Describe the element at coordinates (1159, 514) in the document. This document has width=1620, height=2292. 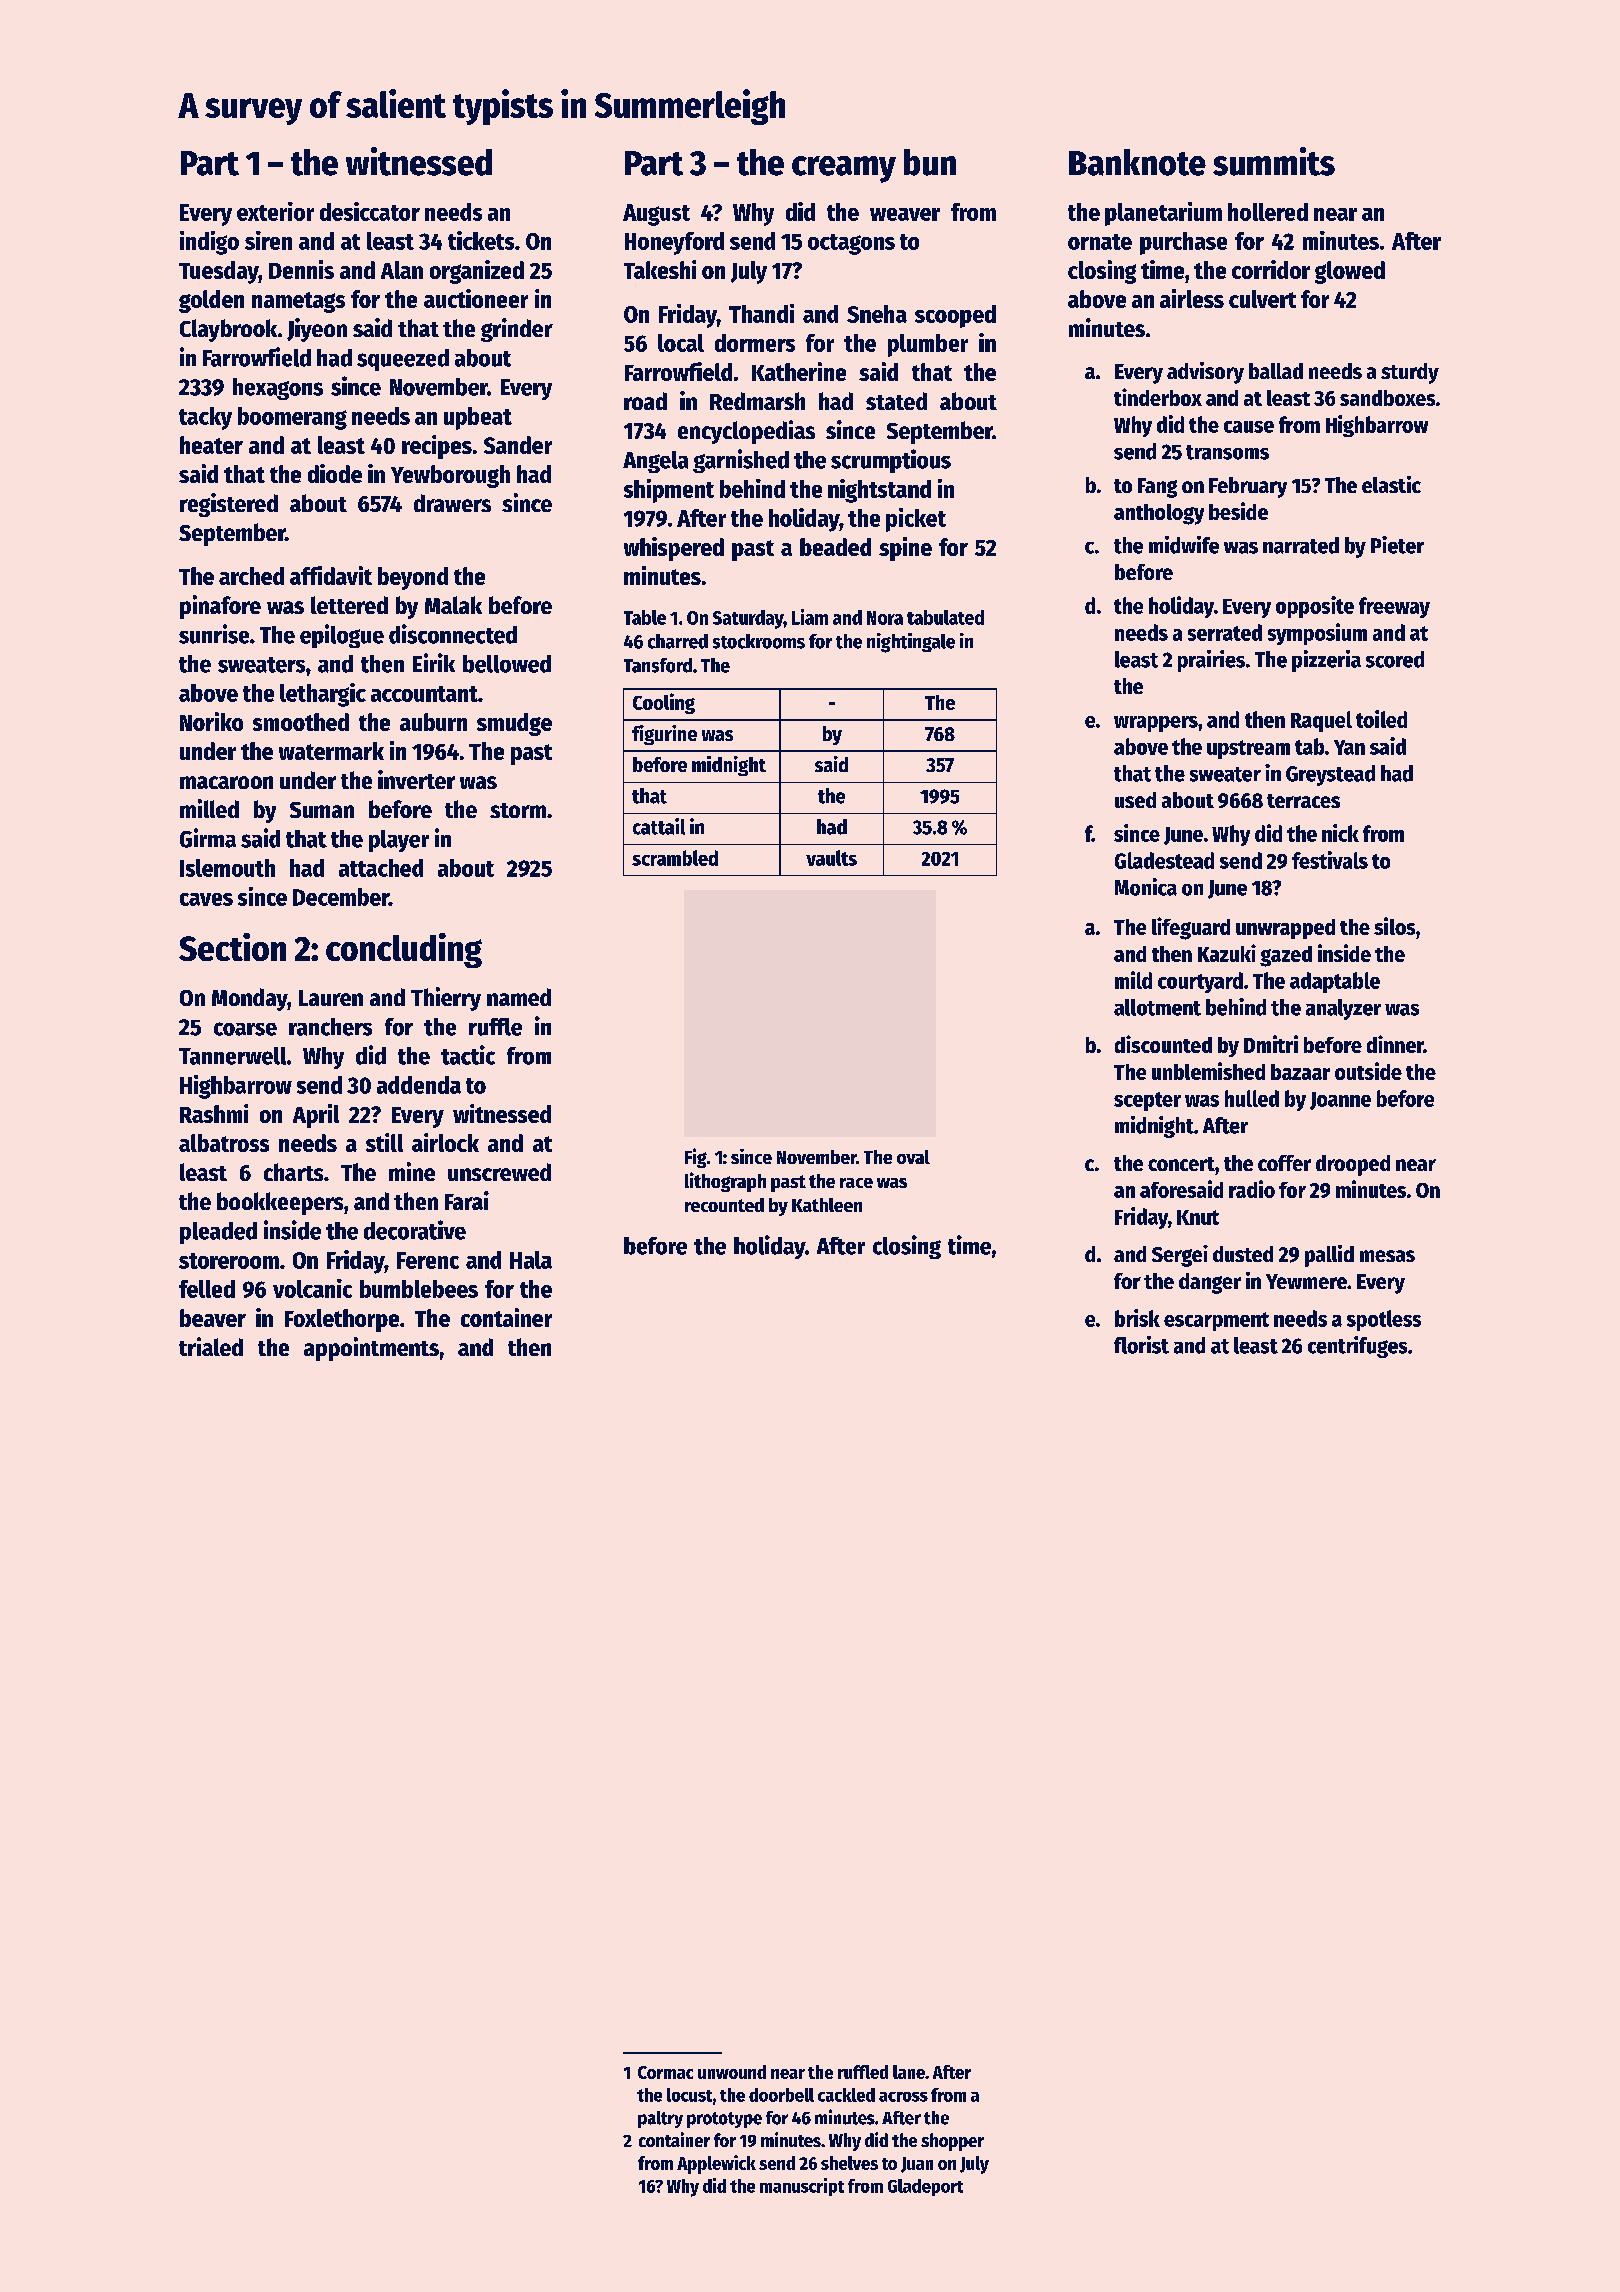
I see `anthology` at that location.
